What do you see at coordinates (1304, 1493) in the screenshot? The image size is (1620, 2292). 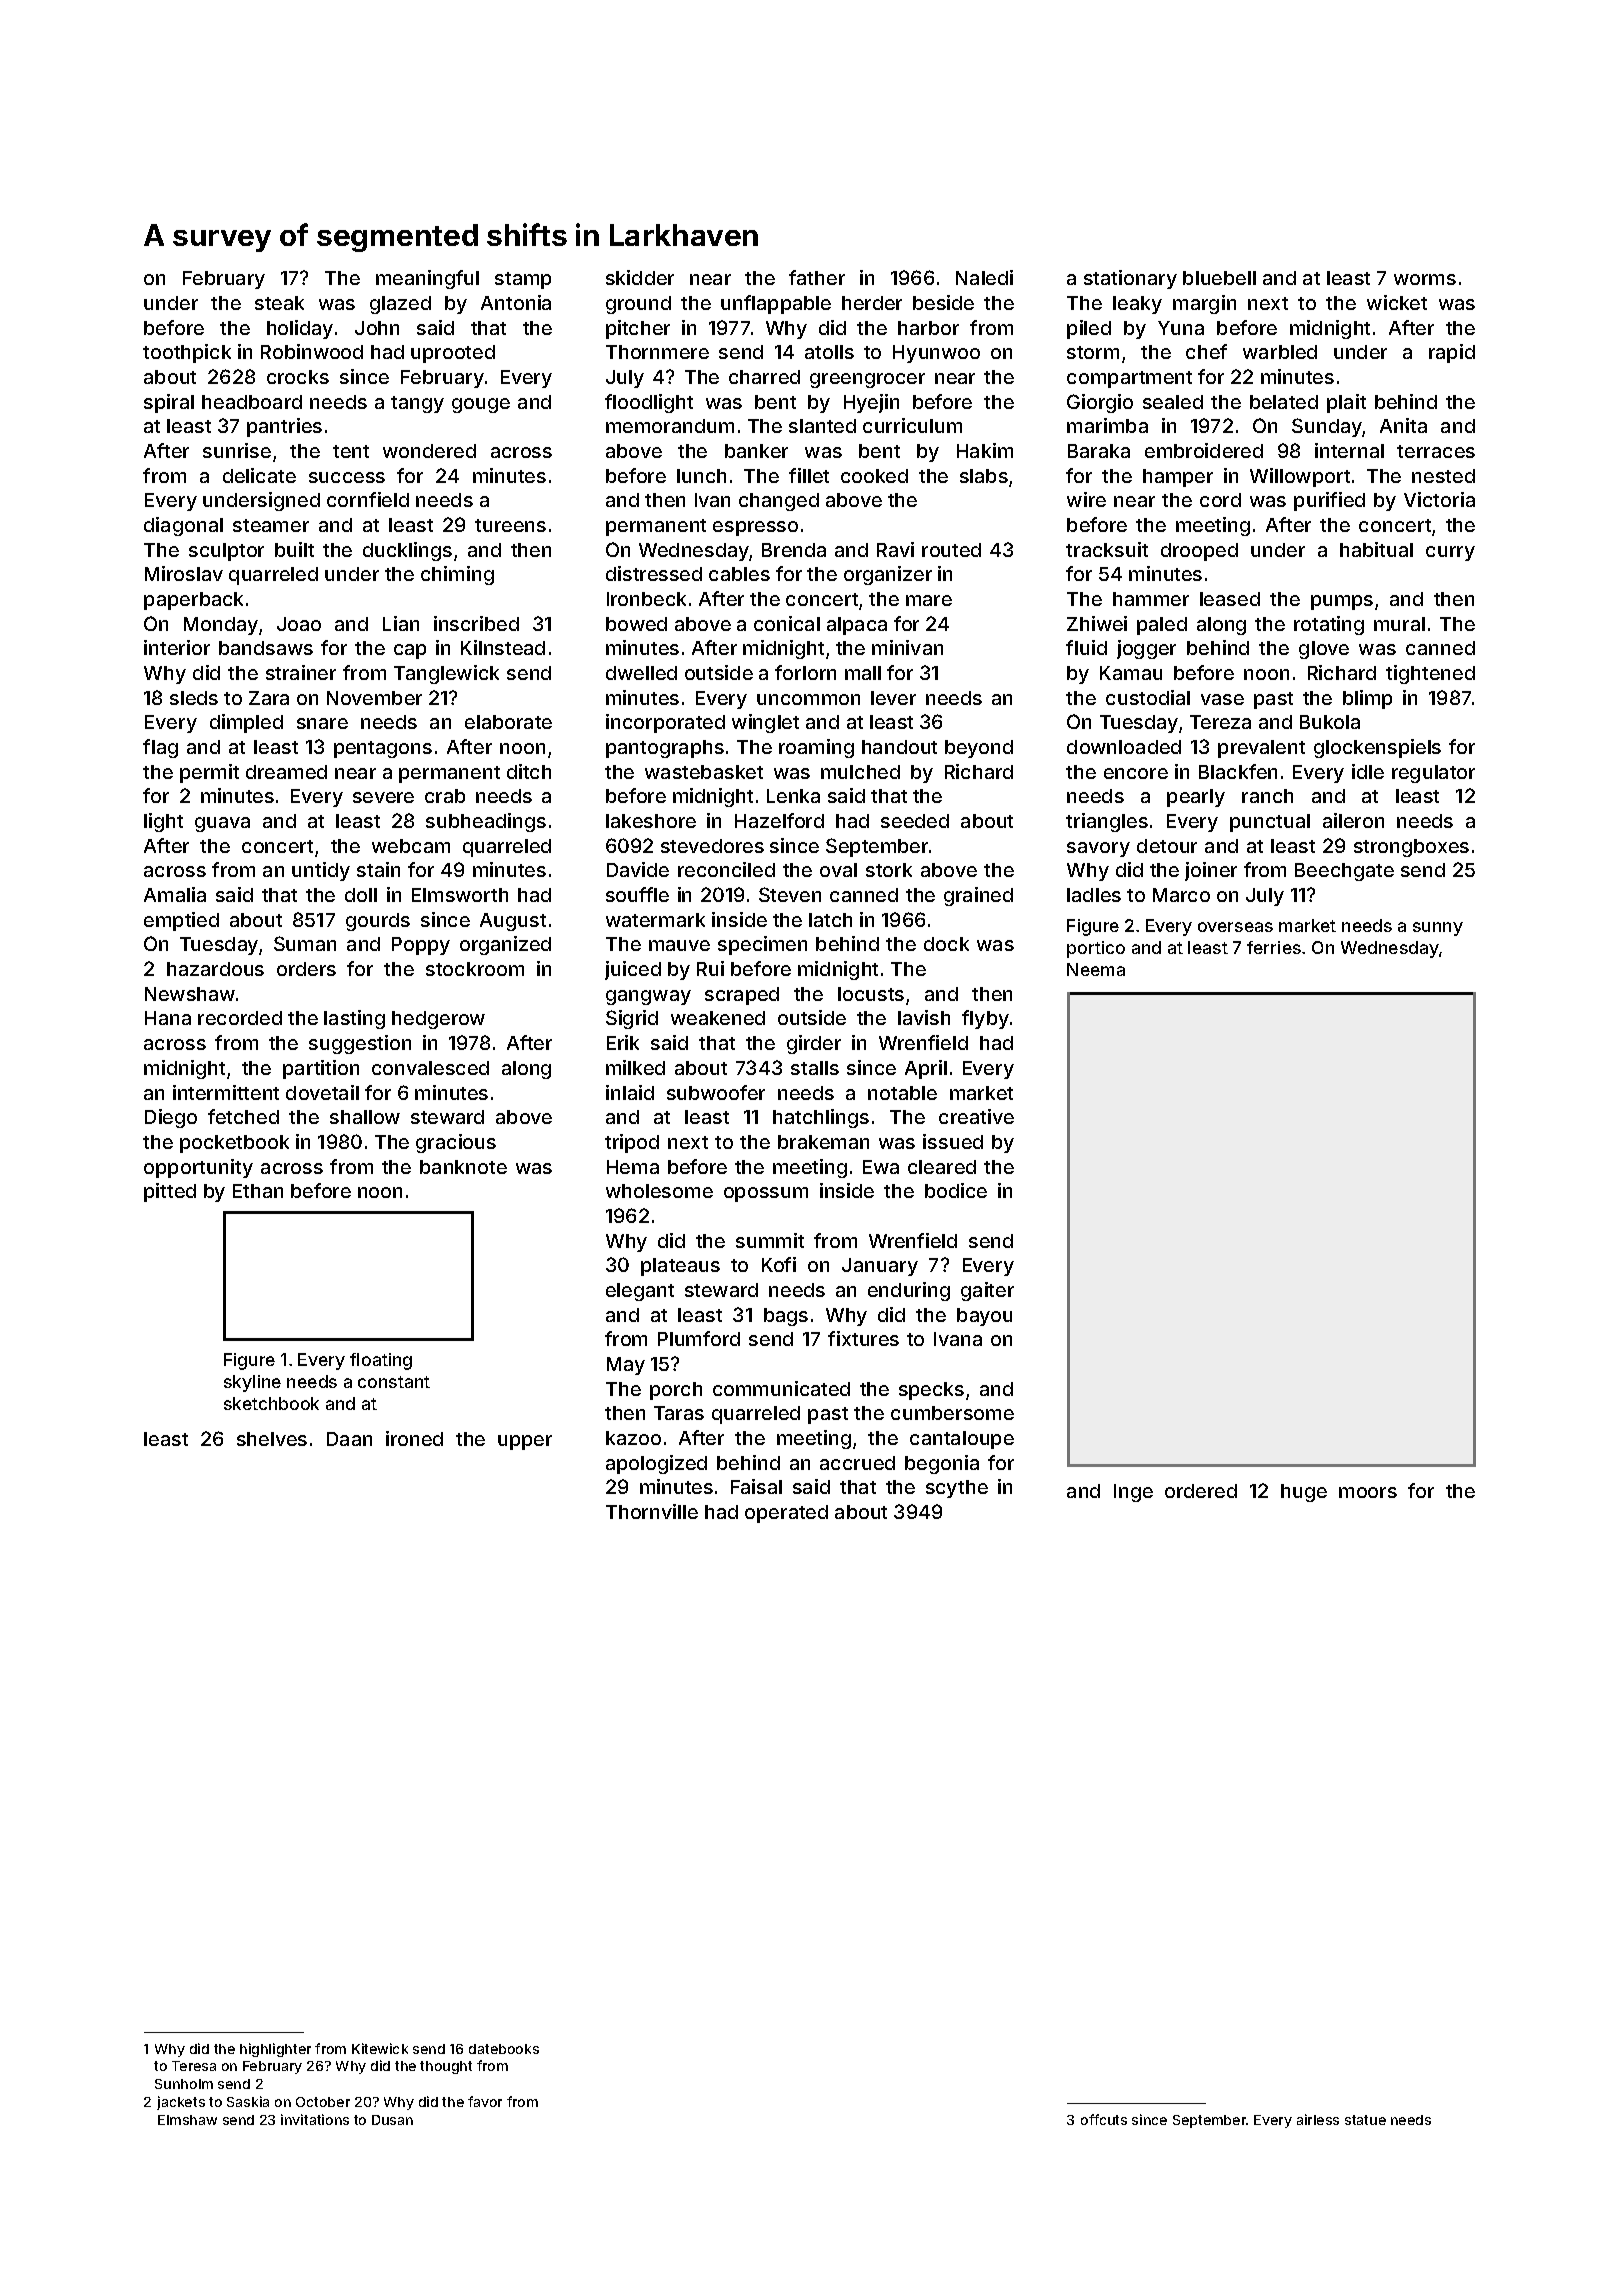 I see `huge` at bounding box center [1304, 1493].
